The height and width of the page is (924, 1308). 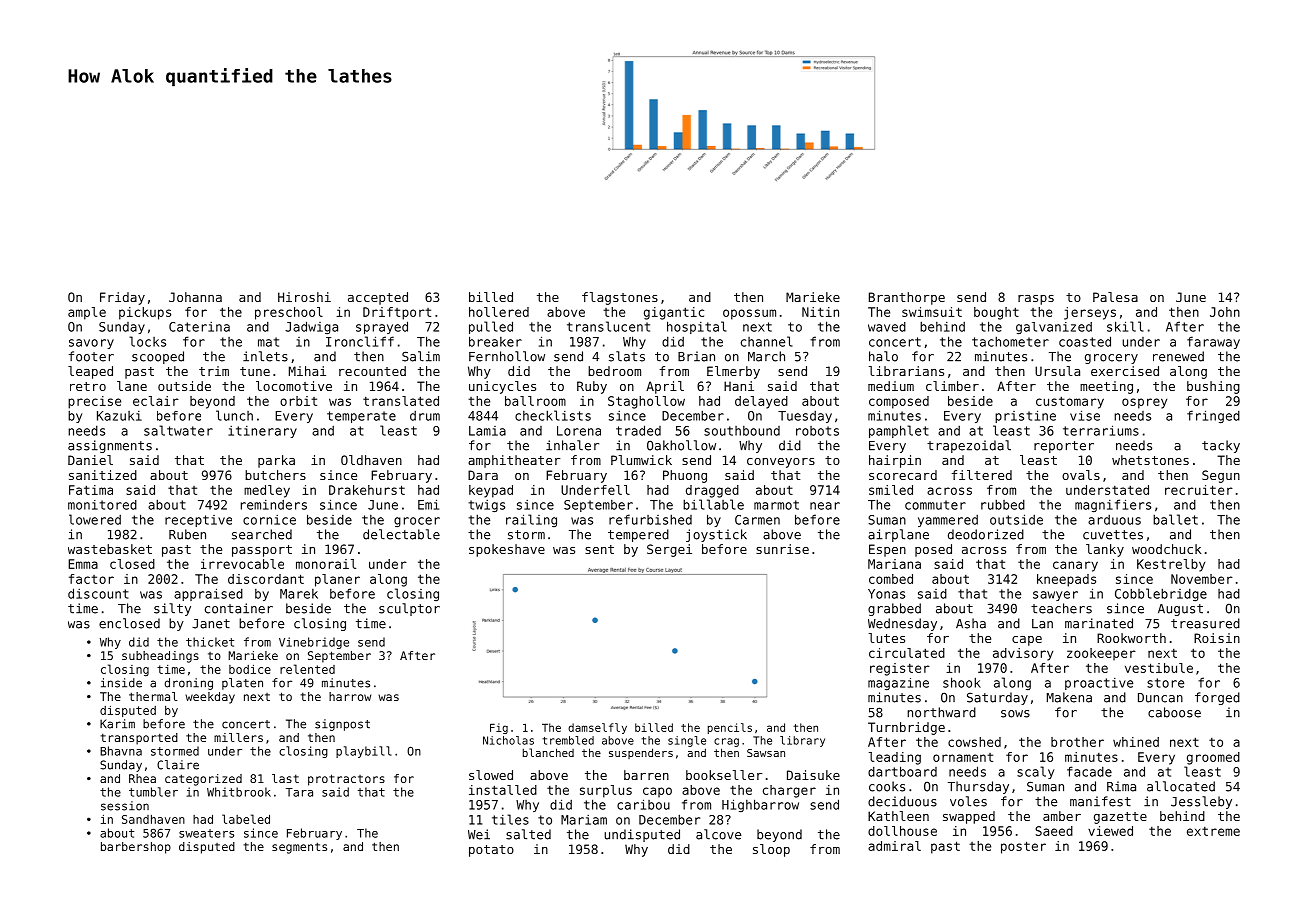 I want to click on customary, so click(x=1070, y=402).
